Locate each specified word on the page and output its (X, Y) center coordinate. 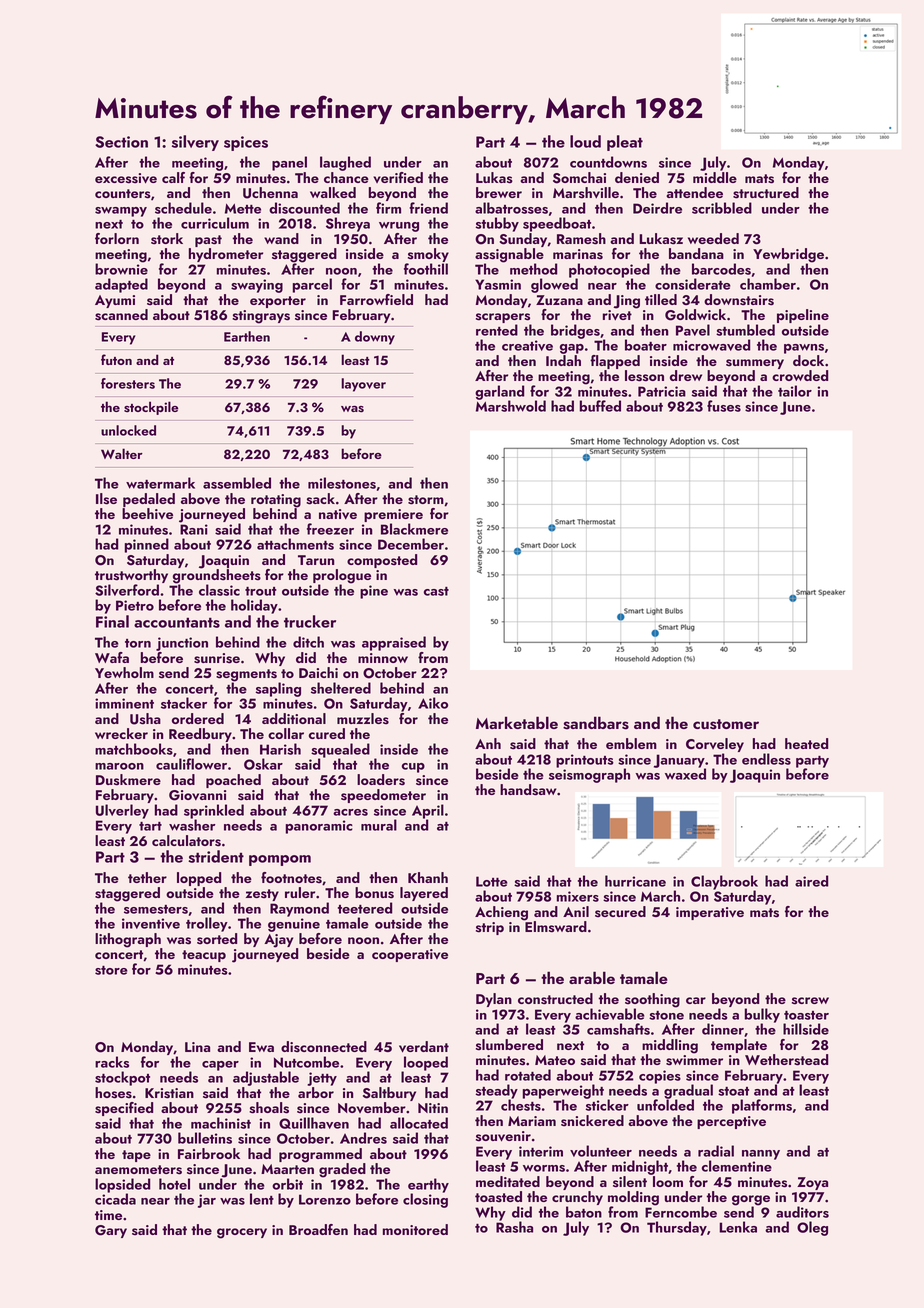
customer (726, 724)
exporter (278, 302)
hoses (113, 1093)
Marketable (517, 722)
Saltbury (389, 1094)
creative (527, 345)
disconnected (324, 1047)
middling (670, 1046)
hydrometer (226, 255)
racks (112, 1062)
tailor (795, 391)
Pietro (135, 605)
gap (572, 349)
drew (686, 375)
